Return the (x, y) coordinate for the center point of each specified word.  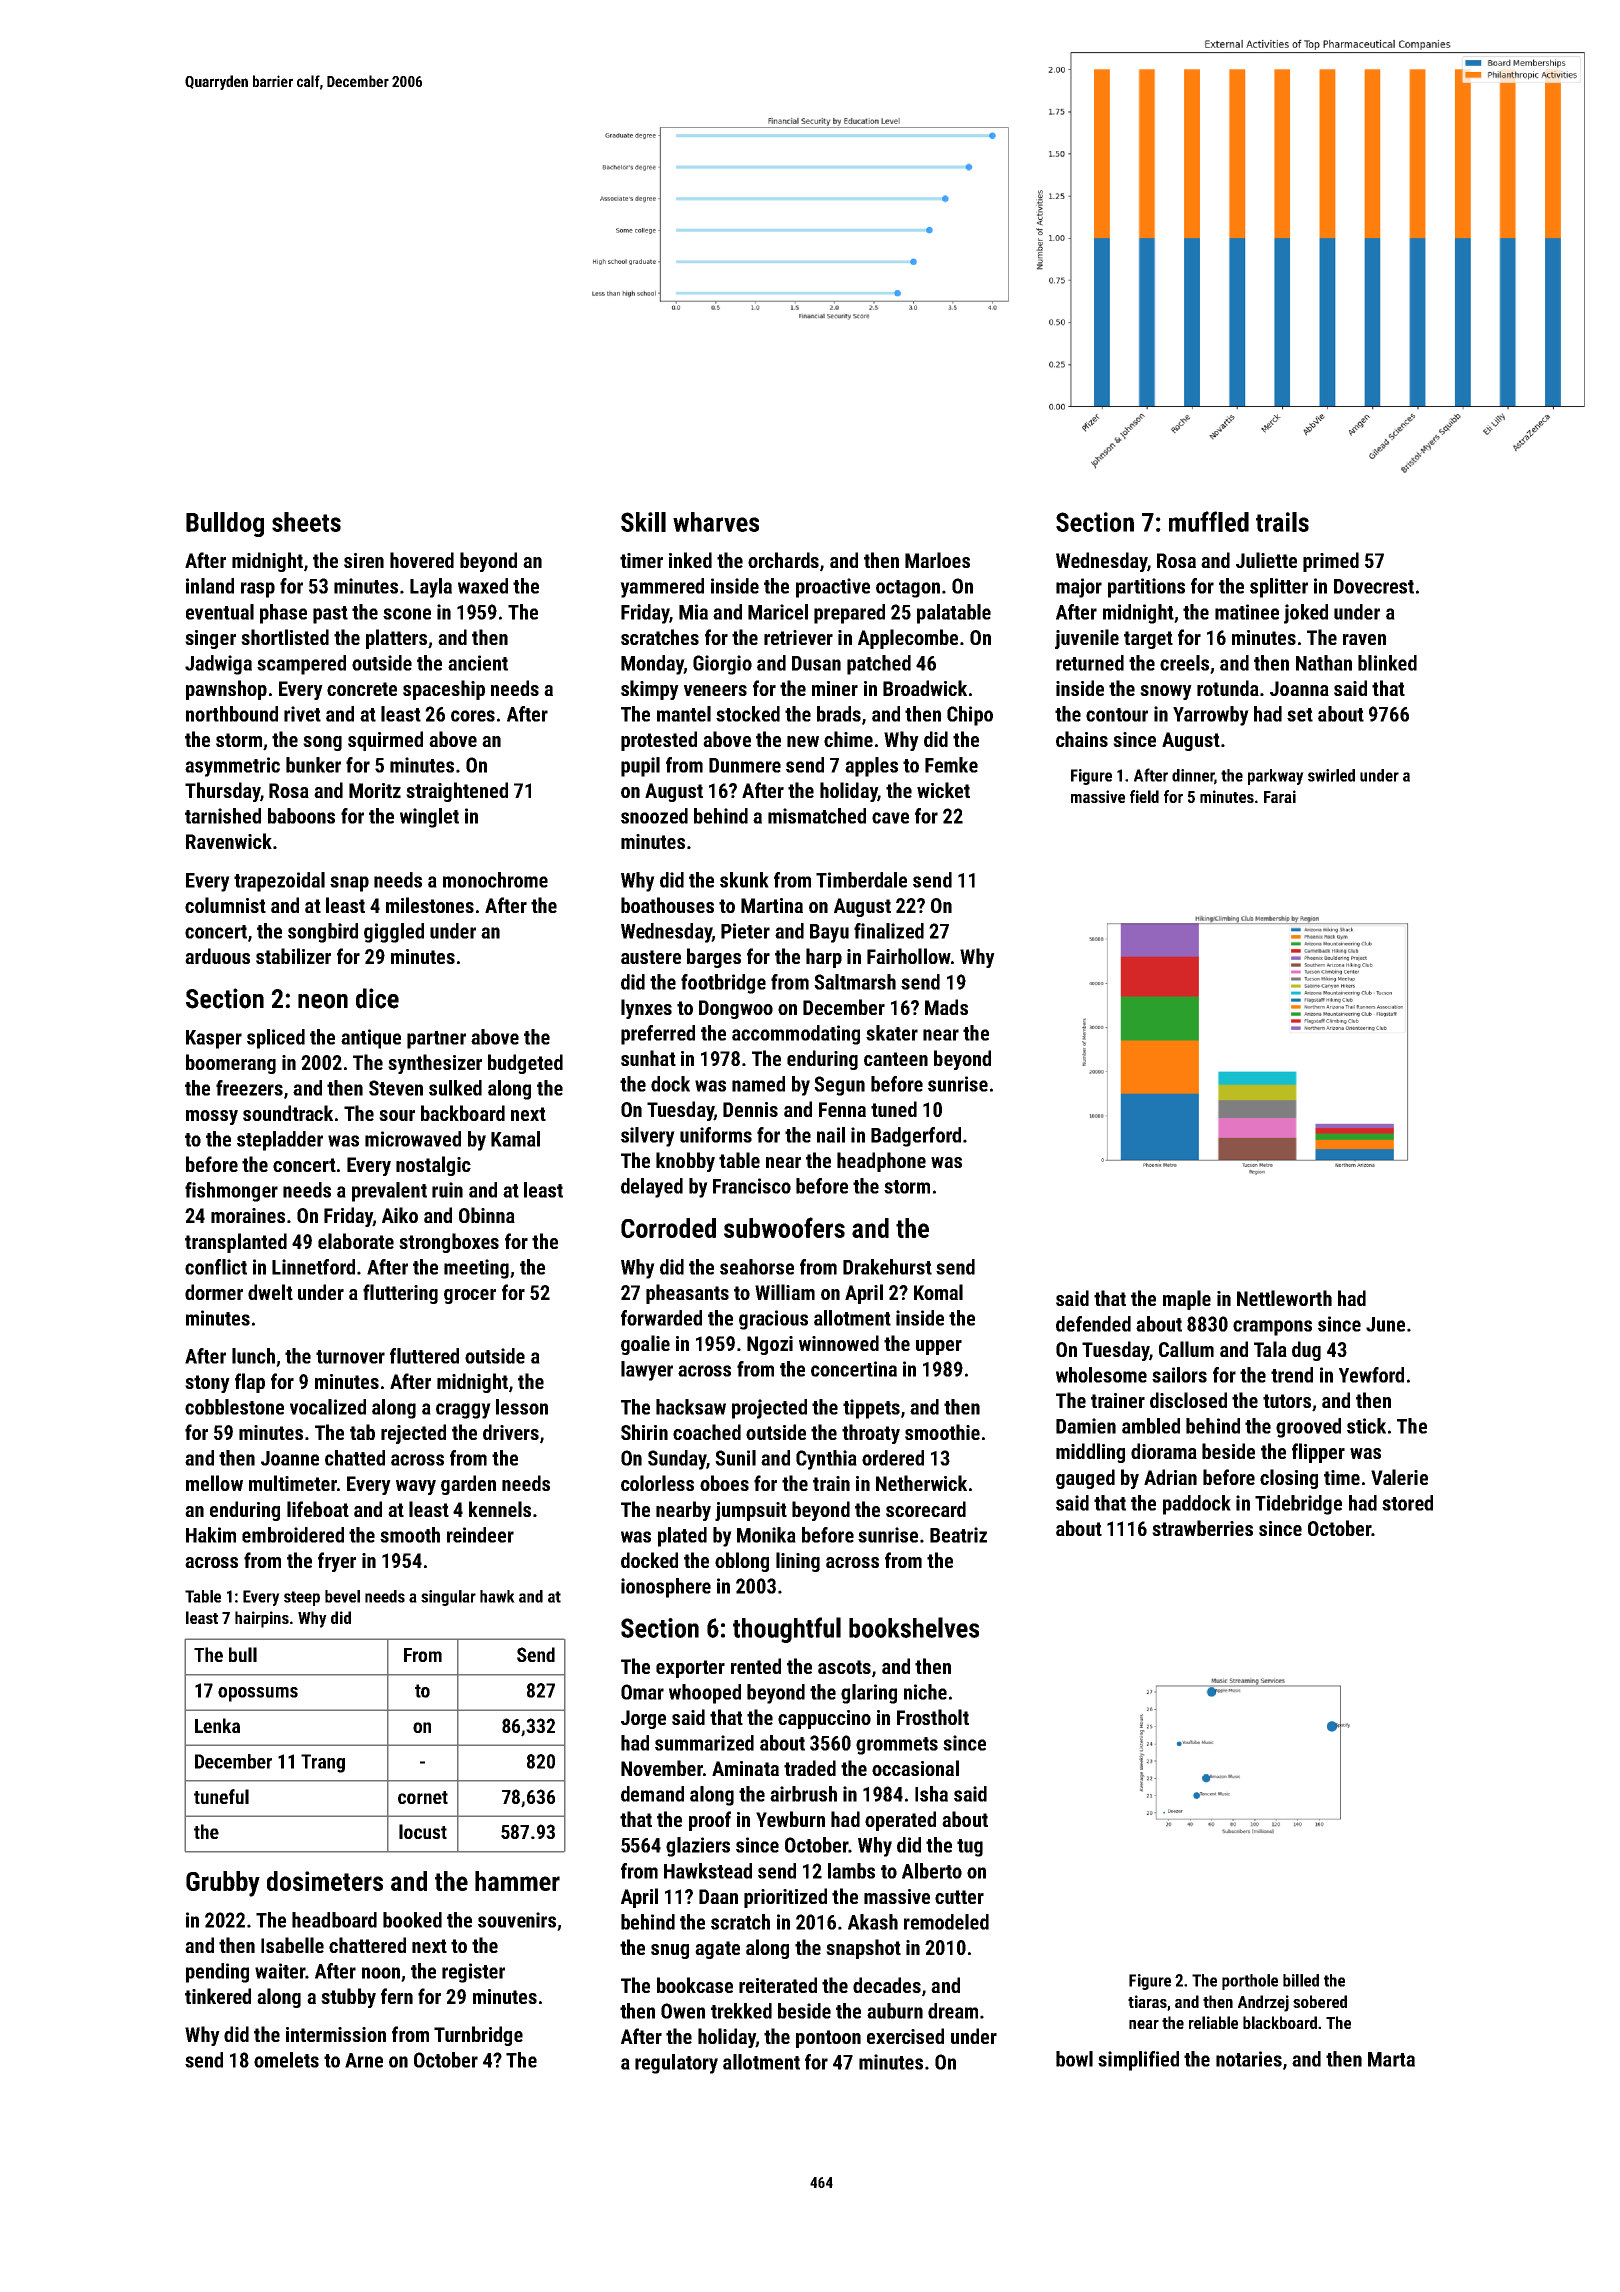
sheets (306, 522)
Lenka (217, 1725)
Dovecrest (1374, 586)
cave (890, 818)
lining (798, 1562)
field (1144, 796)
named (758, 1084)
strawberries (1202, 1528)
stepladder (280, 1141)
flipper (1318, 1453)
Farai (1280, 796)
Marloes (937, 560)
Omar (642, 1692)
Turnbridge (478, 2036)
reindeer (480, 1535)
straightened (457, 792)
